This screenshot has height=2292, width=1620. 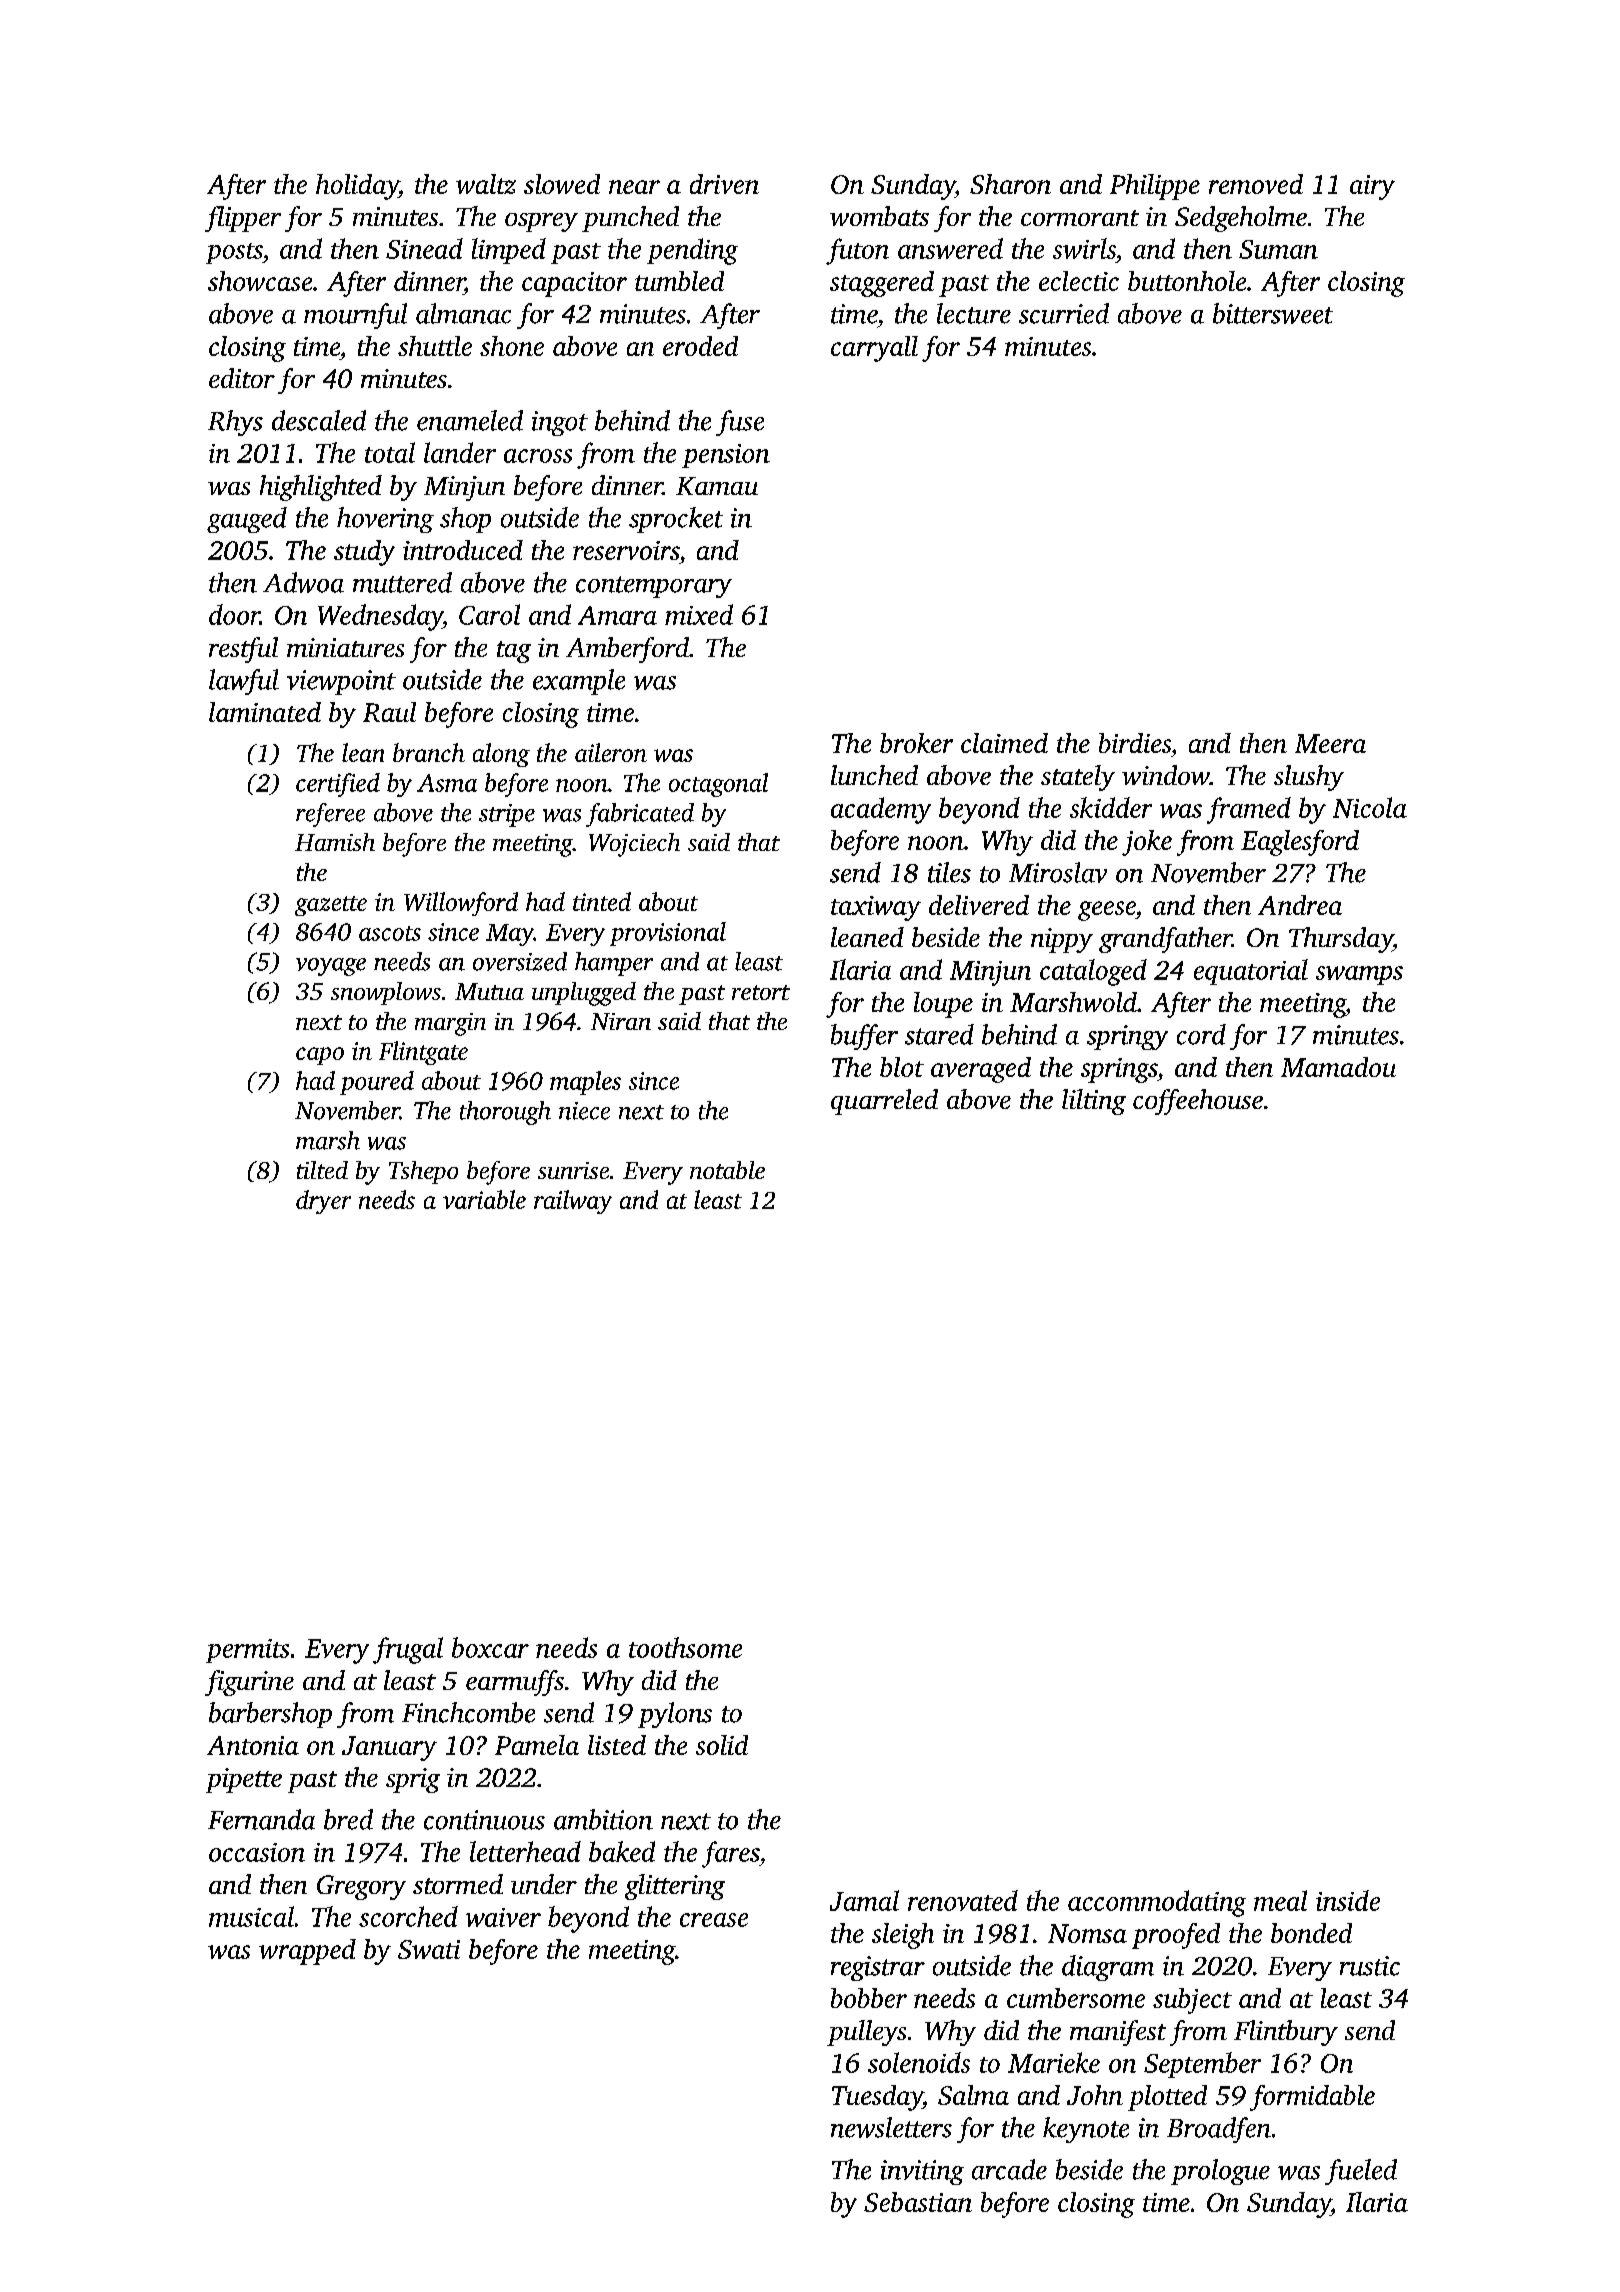 What do you see at coordinates (1309, 778) in the screenshot?
I see `slushy` at bounding box center [1309, 778].
